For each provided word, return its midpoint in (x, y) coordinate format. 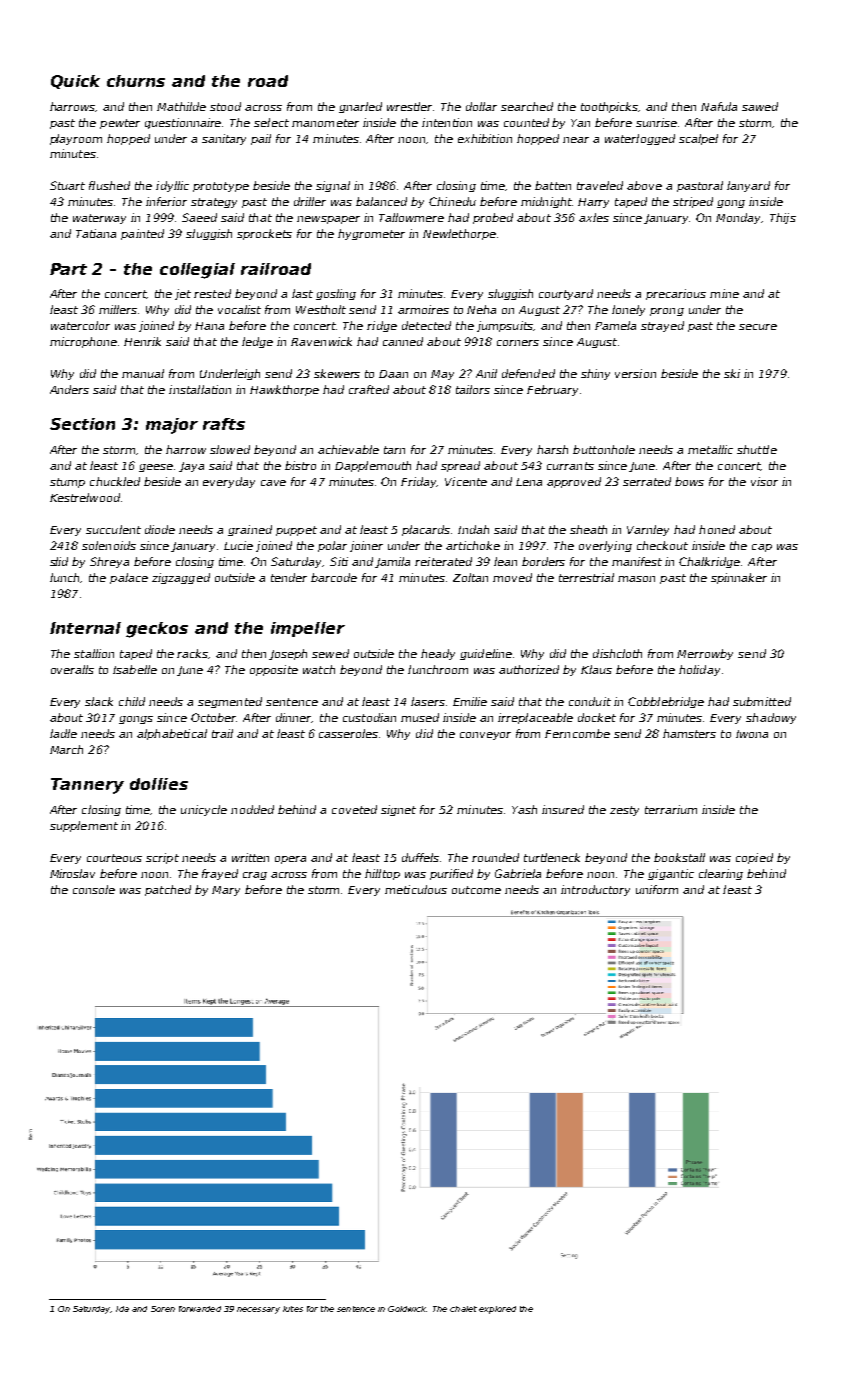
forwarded (200, 1309)
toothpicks (610, 107)
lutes (293, 1309)
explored (497, 1310)
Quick (75, 82)
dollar (481, 106)
